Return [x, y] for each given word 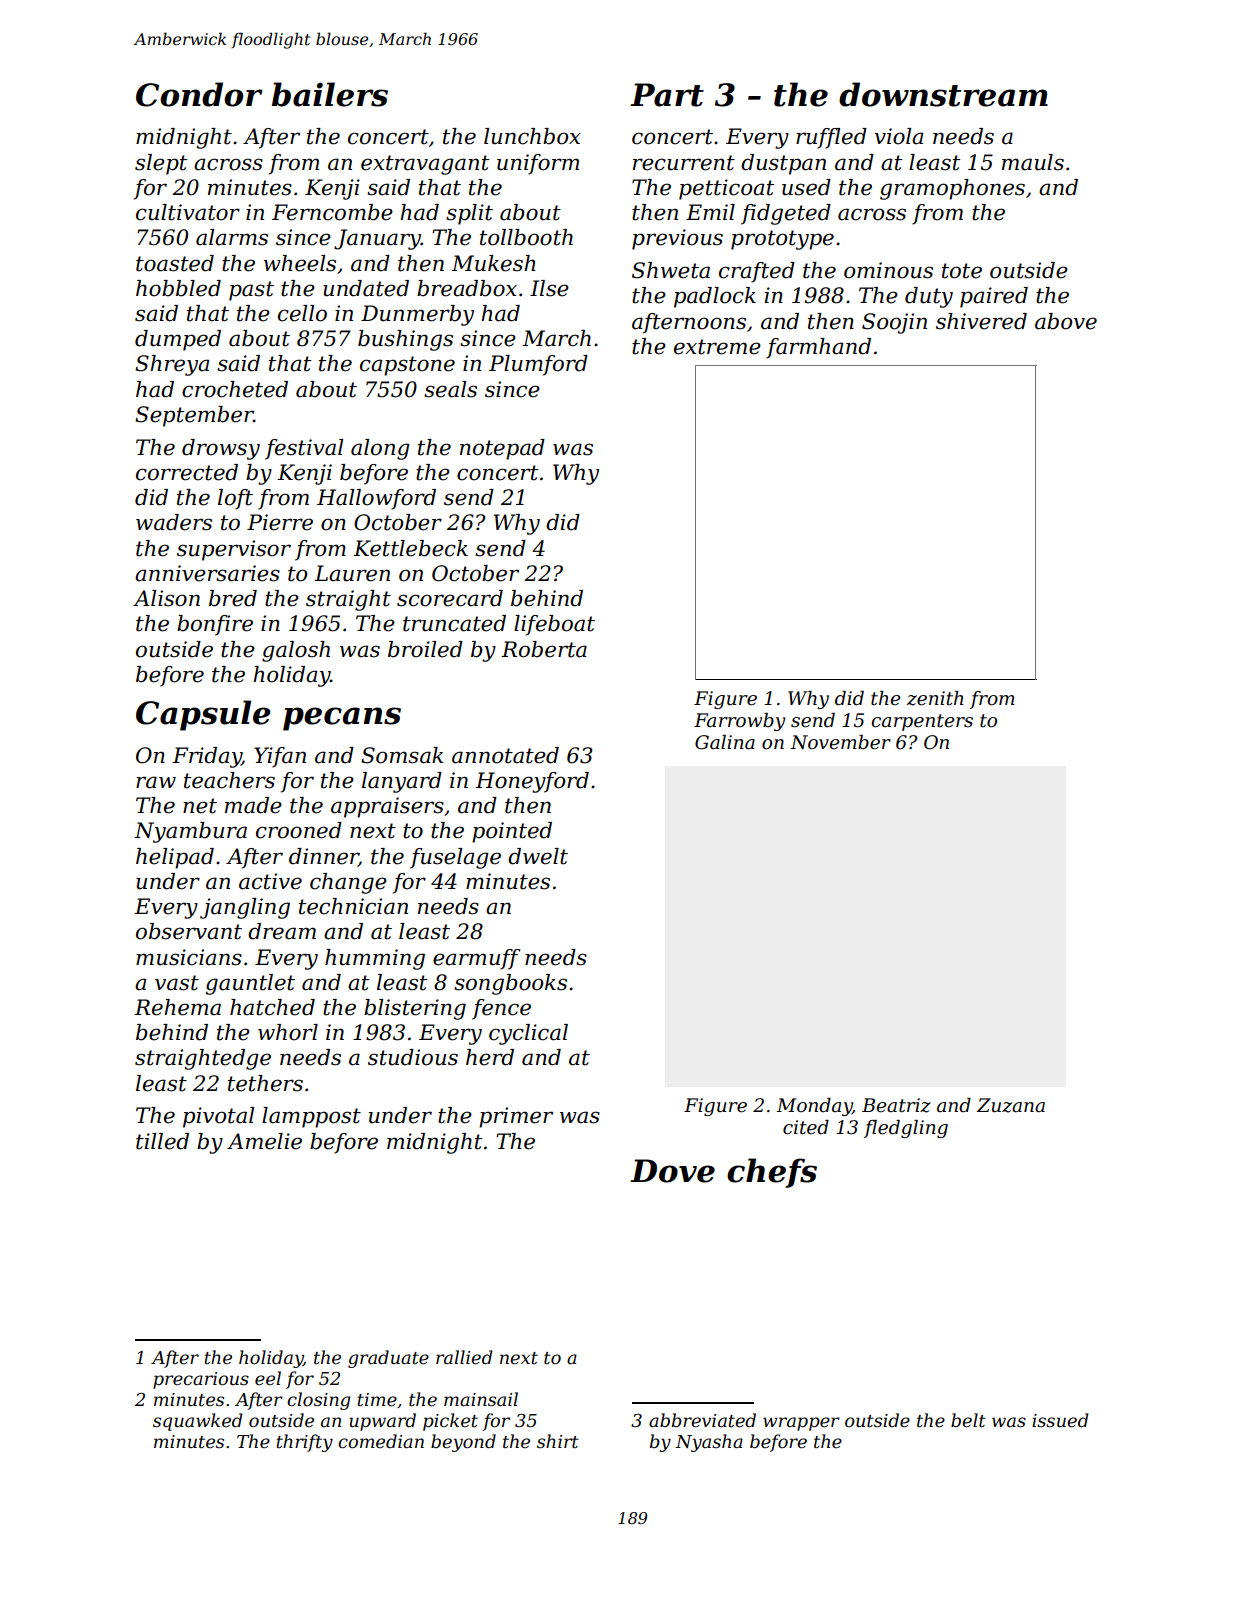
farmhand [818, 348]
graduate [388, 1359]
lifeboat [554, 625]
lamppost [311, 1117]
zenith [935, 698]
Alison [166, 598]
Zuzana [1011, 1105]
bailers [330, 94]
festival [304, 449]
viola [899, 136]
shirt [558, 1441]
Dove [672, 1171]
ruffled [831, 138]
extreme [717, 347]
